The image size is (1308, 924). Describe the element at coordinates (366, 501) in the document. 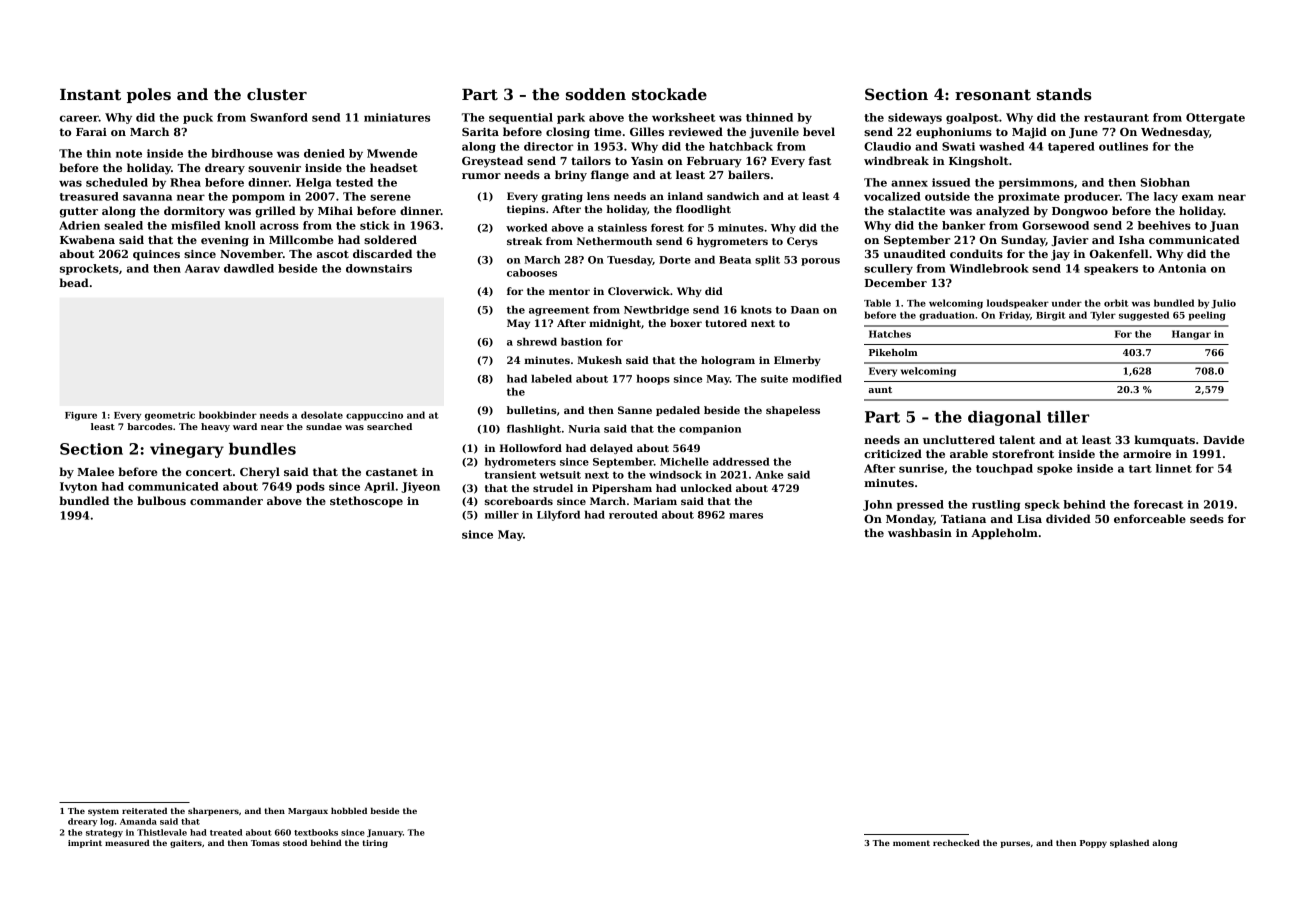

I see `stethoscope` at that location.
